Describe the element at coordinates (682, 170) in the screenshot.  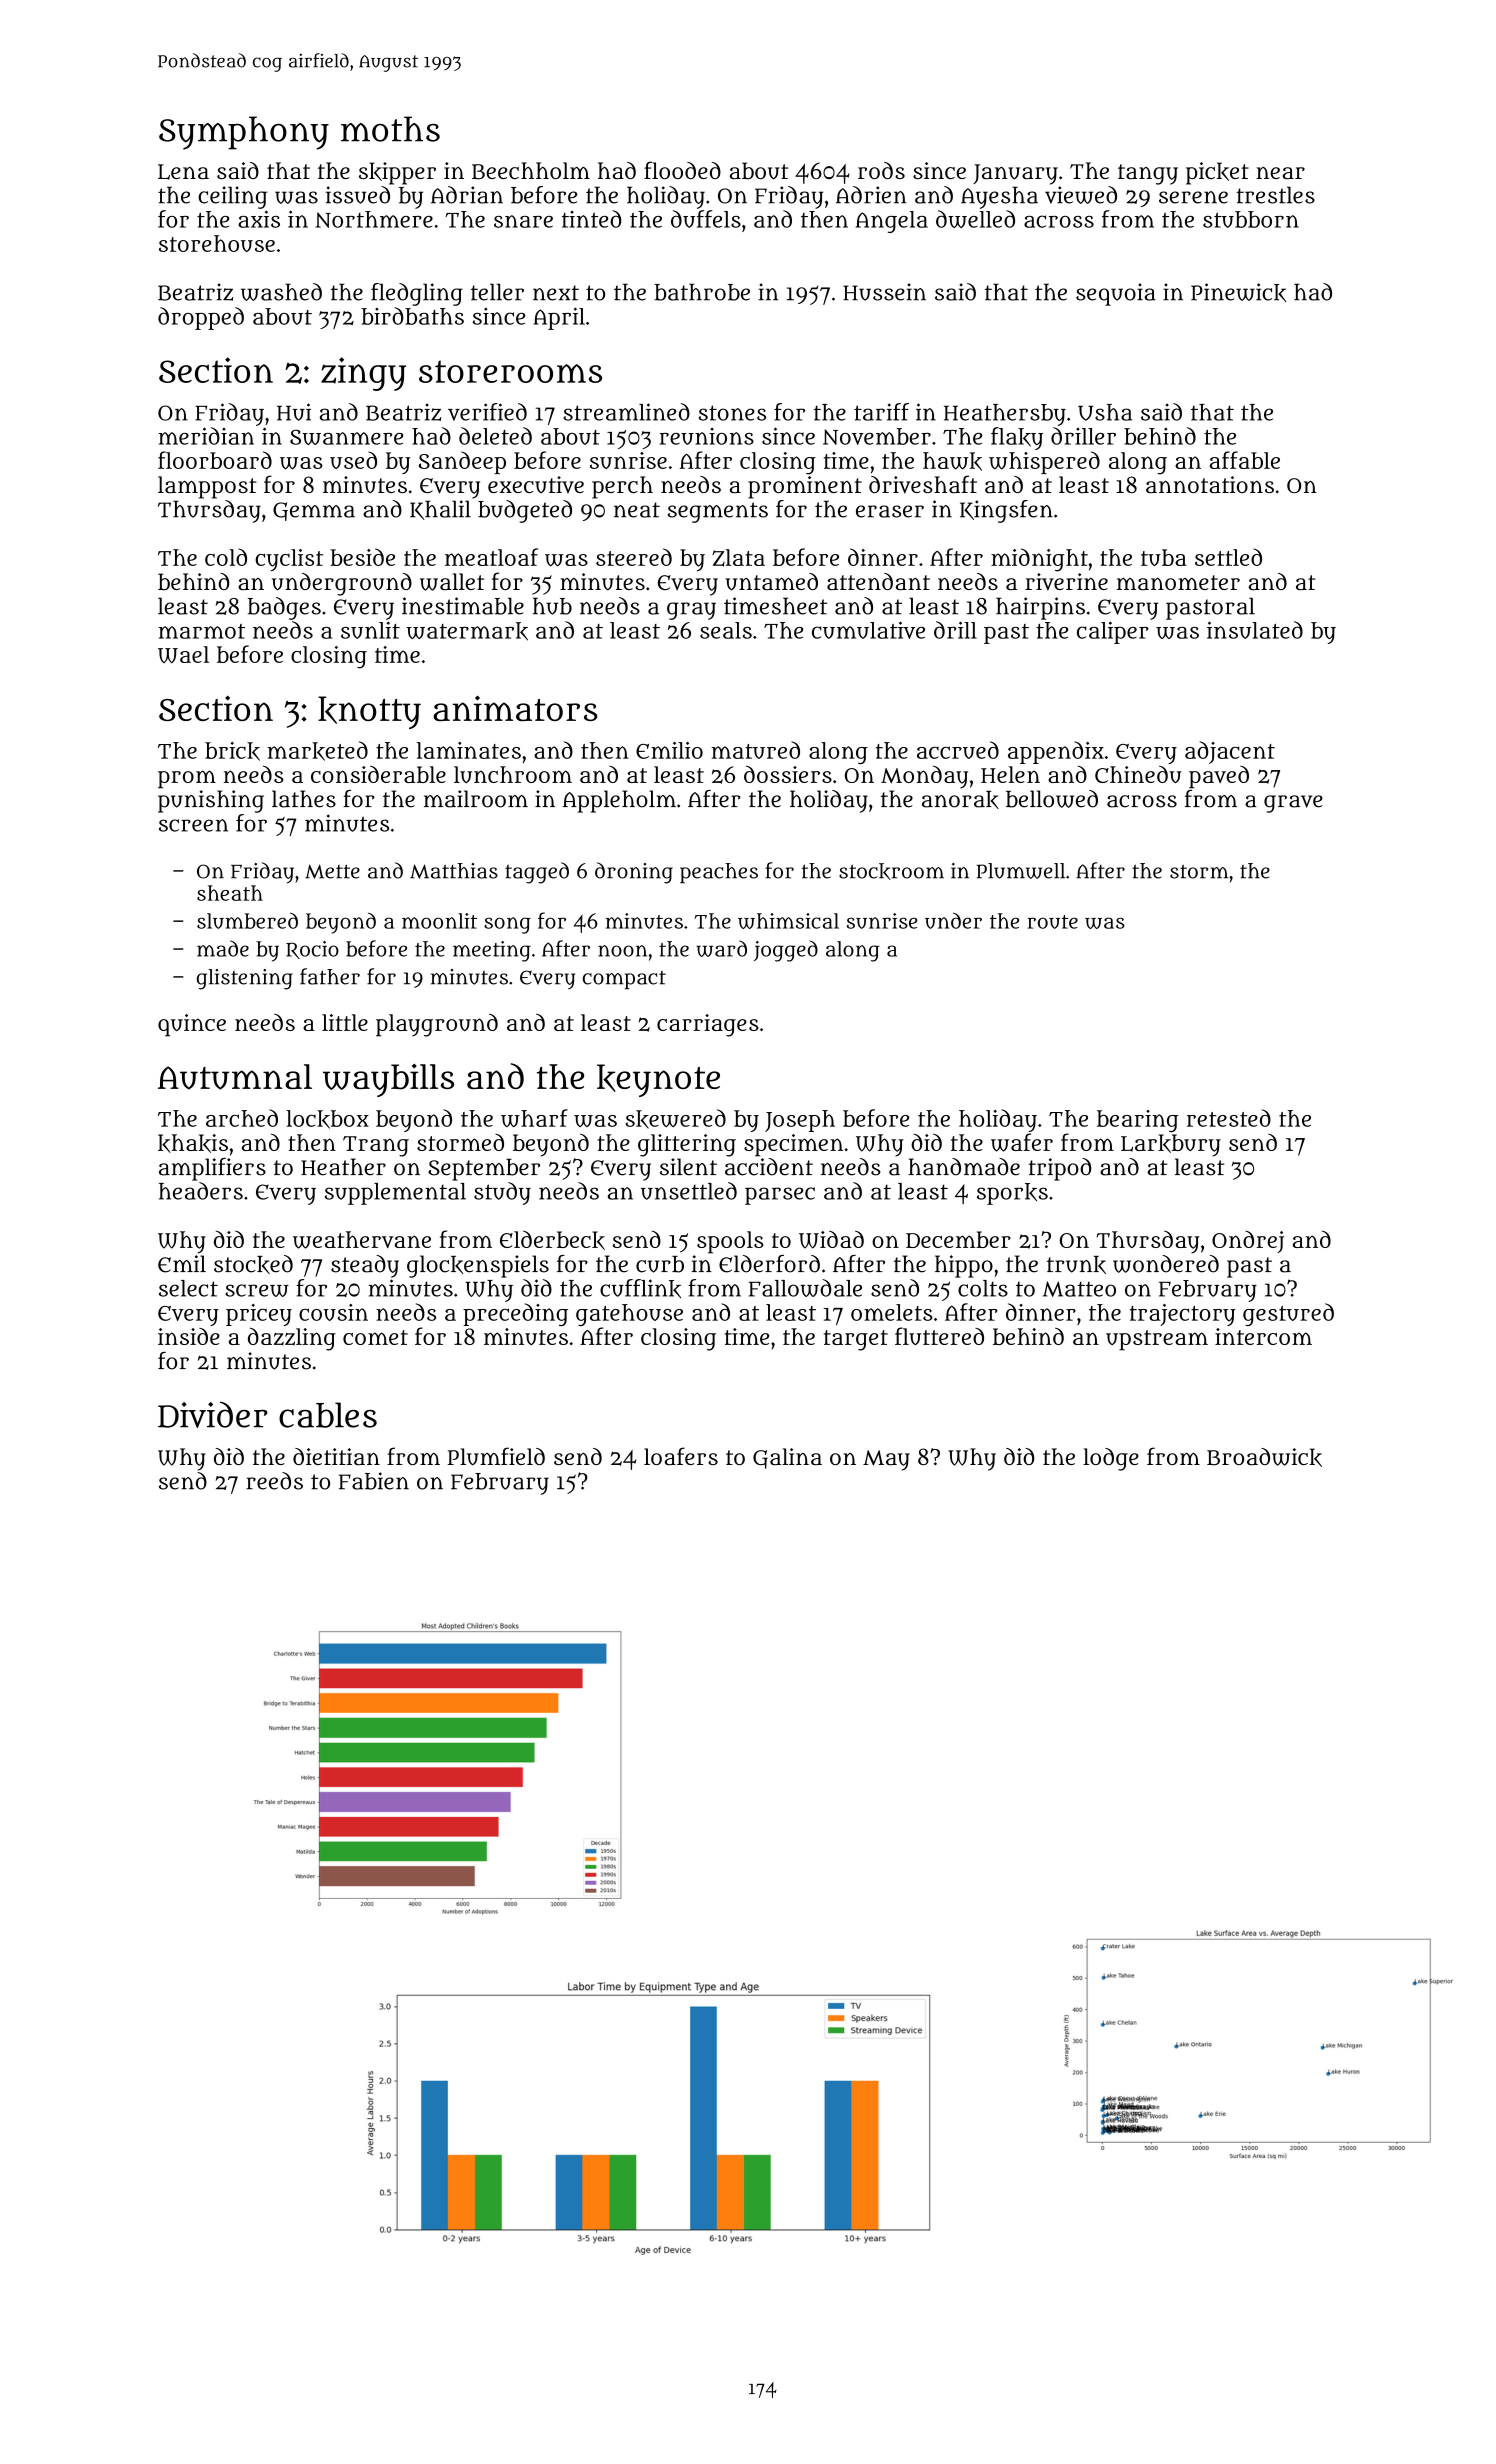
I see `flooded` at that location.
